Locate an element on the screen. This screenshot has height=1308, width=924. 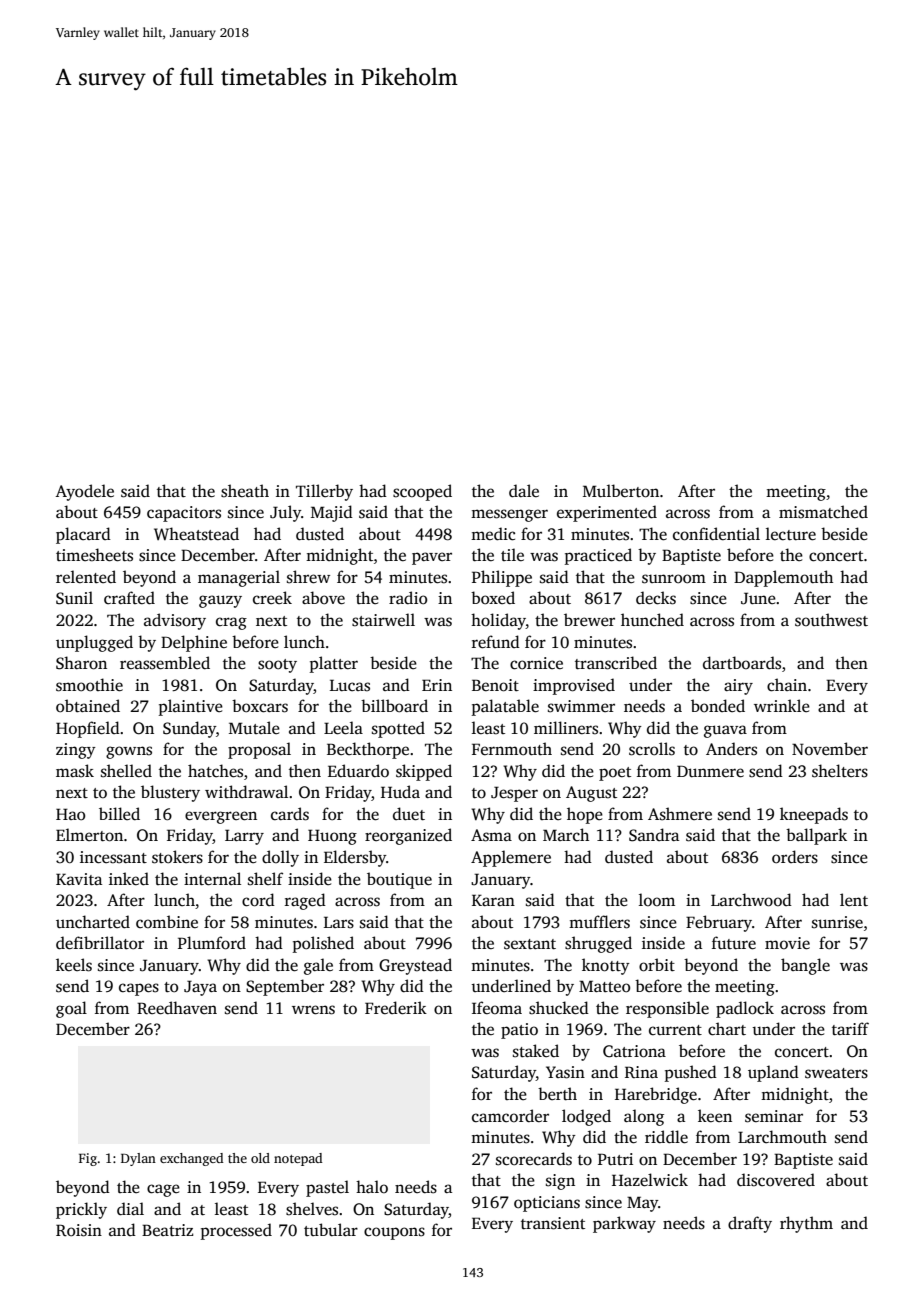
Sharon is located at coordinates (81, 663).
